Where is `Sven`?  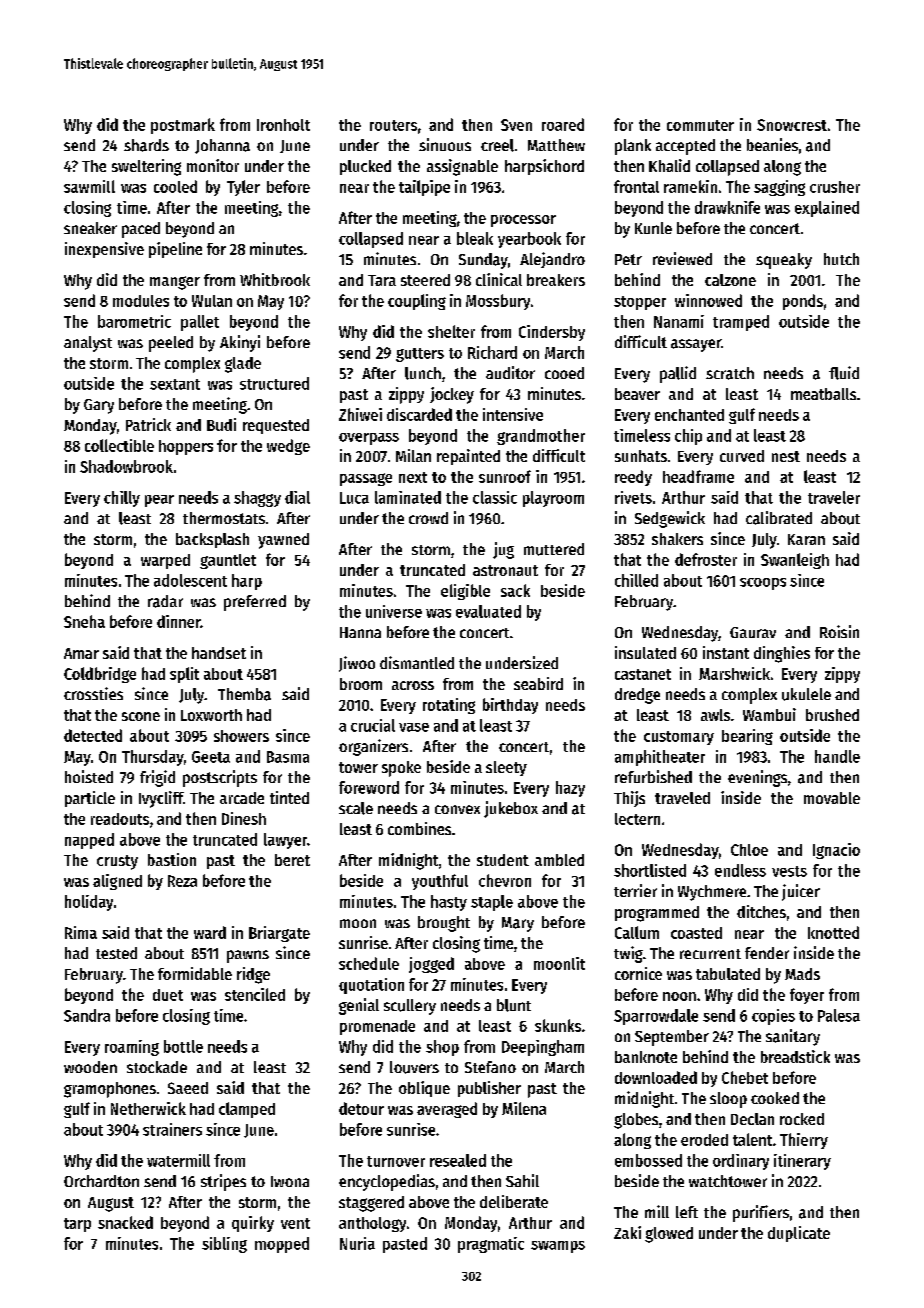 Sven is located at coordinates (516, 125).
